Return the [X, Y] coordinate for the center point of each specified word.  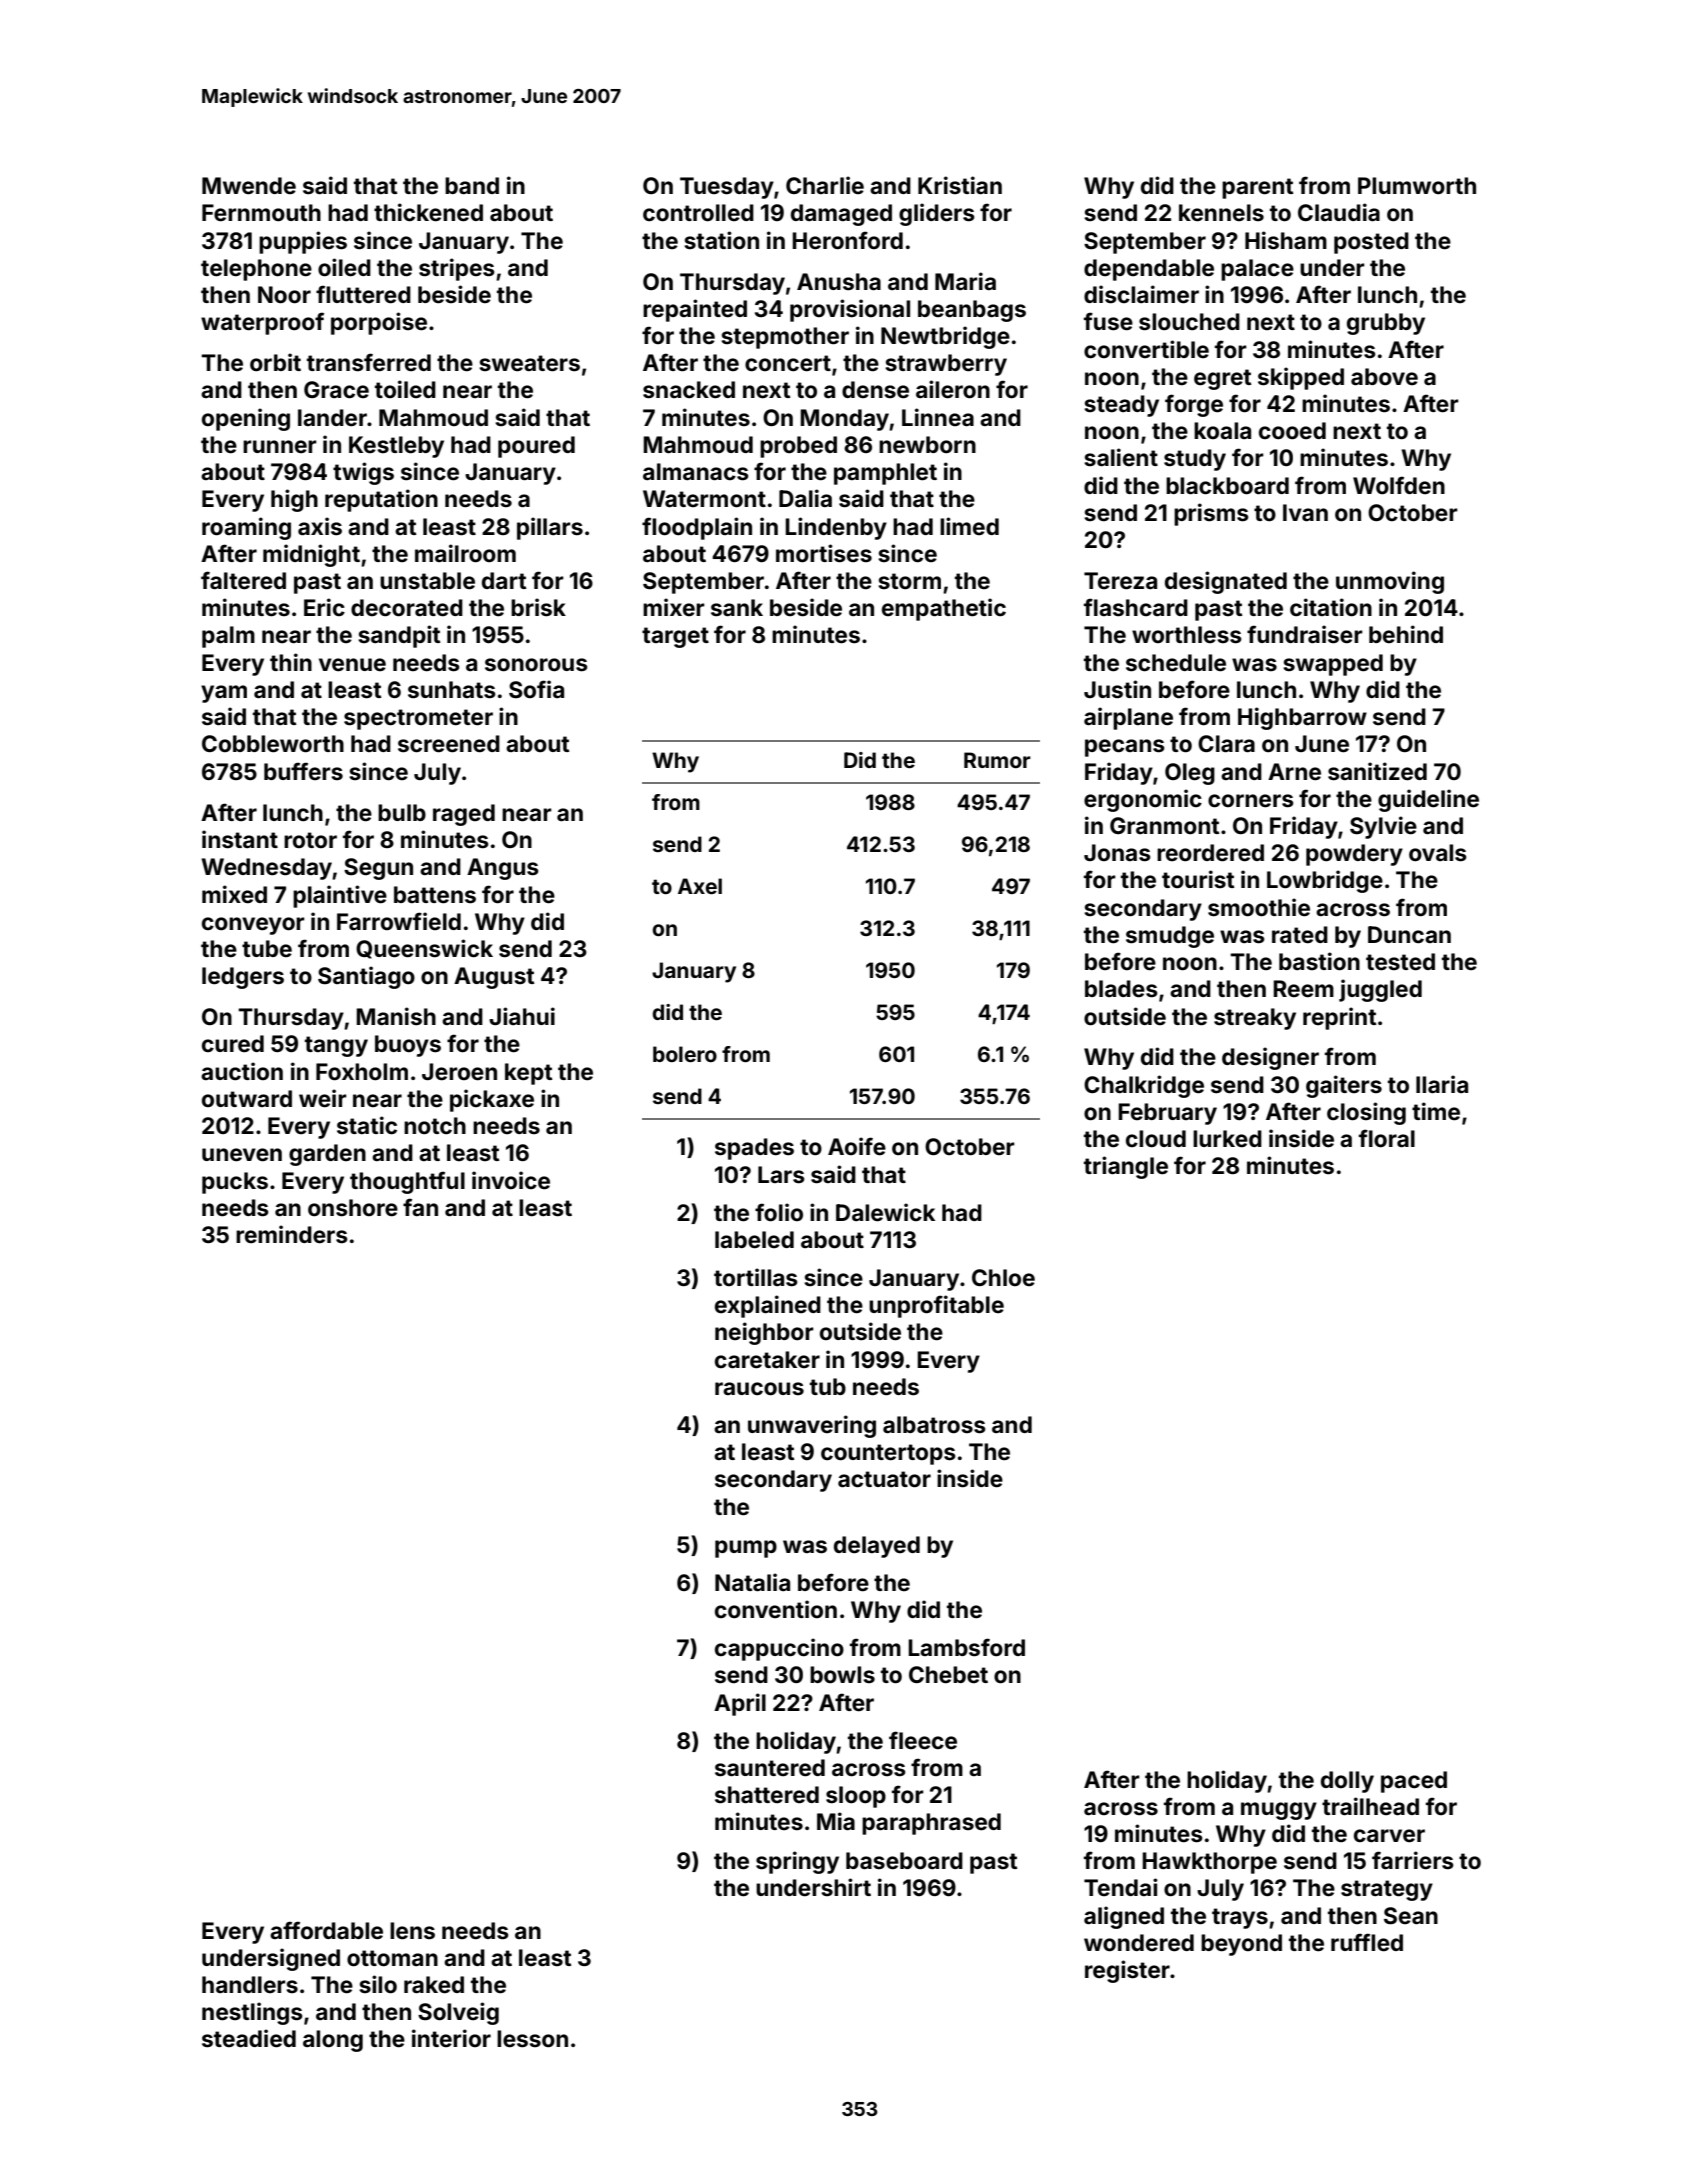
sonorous [536, 665]
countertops [888, 1454]
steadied [249, 2038]
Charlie [825, 185]
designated [1226, 582]
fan [420, 1207]
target [675, 637]
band [472, 186]
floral [1387, 1138]
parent [1257, 188]
